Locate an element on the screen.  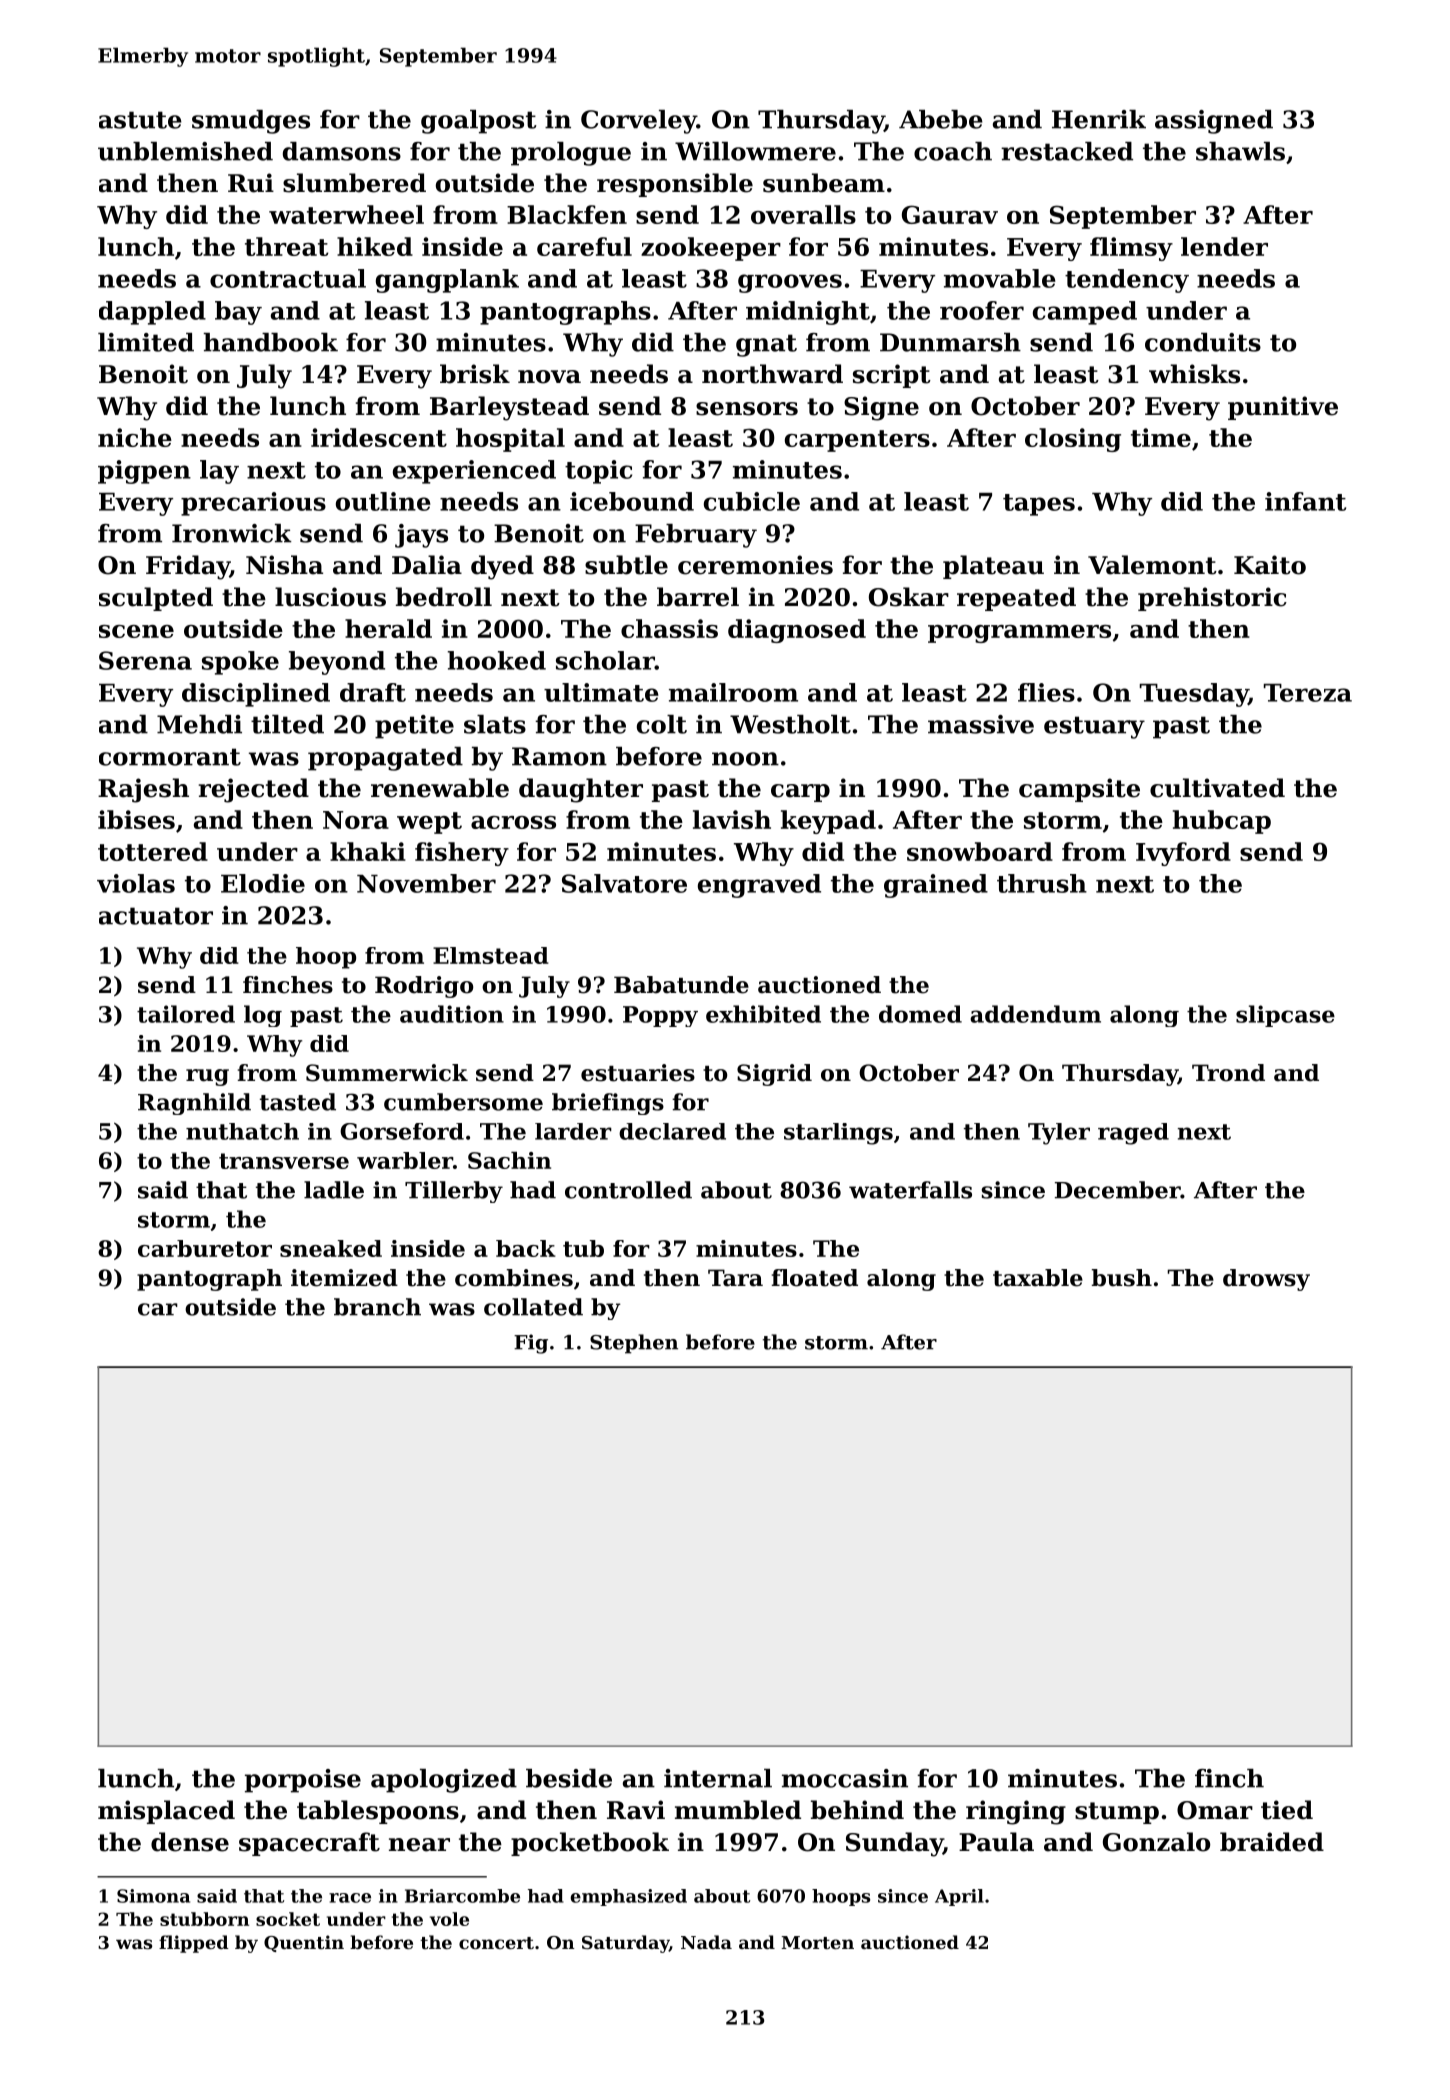
controlled is located at coordinates (628, 1190).
